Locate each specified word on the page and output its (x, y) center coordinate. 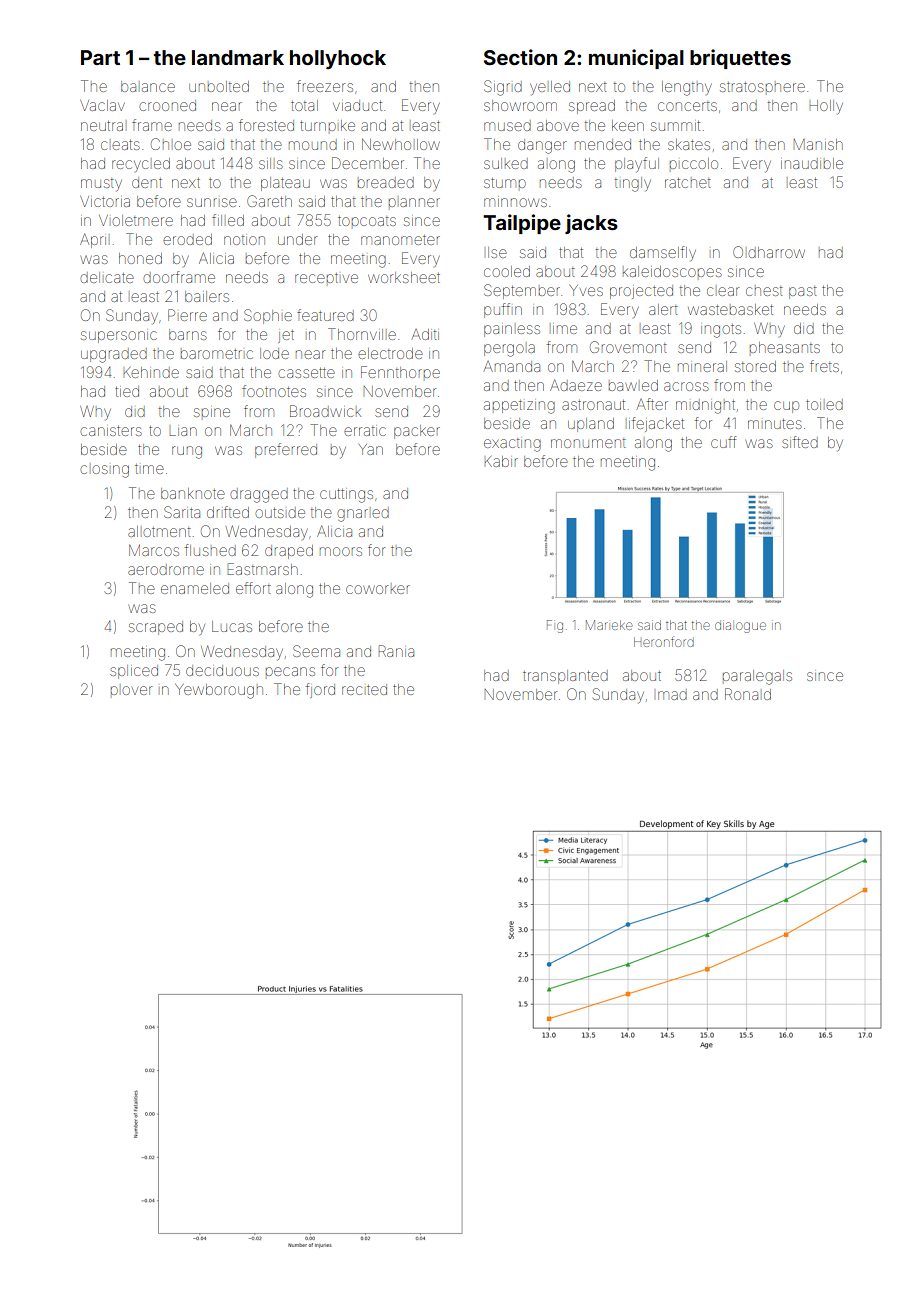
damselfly (663, 253)
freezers (325, 86)
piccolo (694, 163)
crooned (167, 105)
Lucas (232, 626)
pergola (509, 350)
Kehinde (151, 372)
